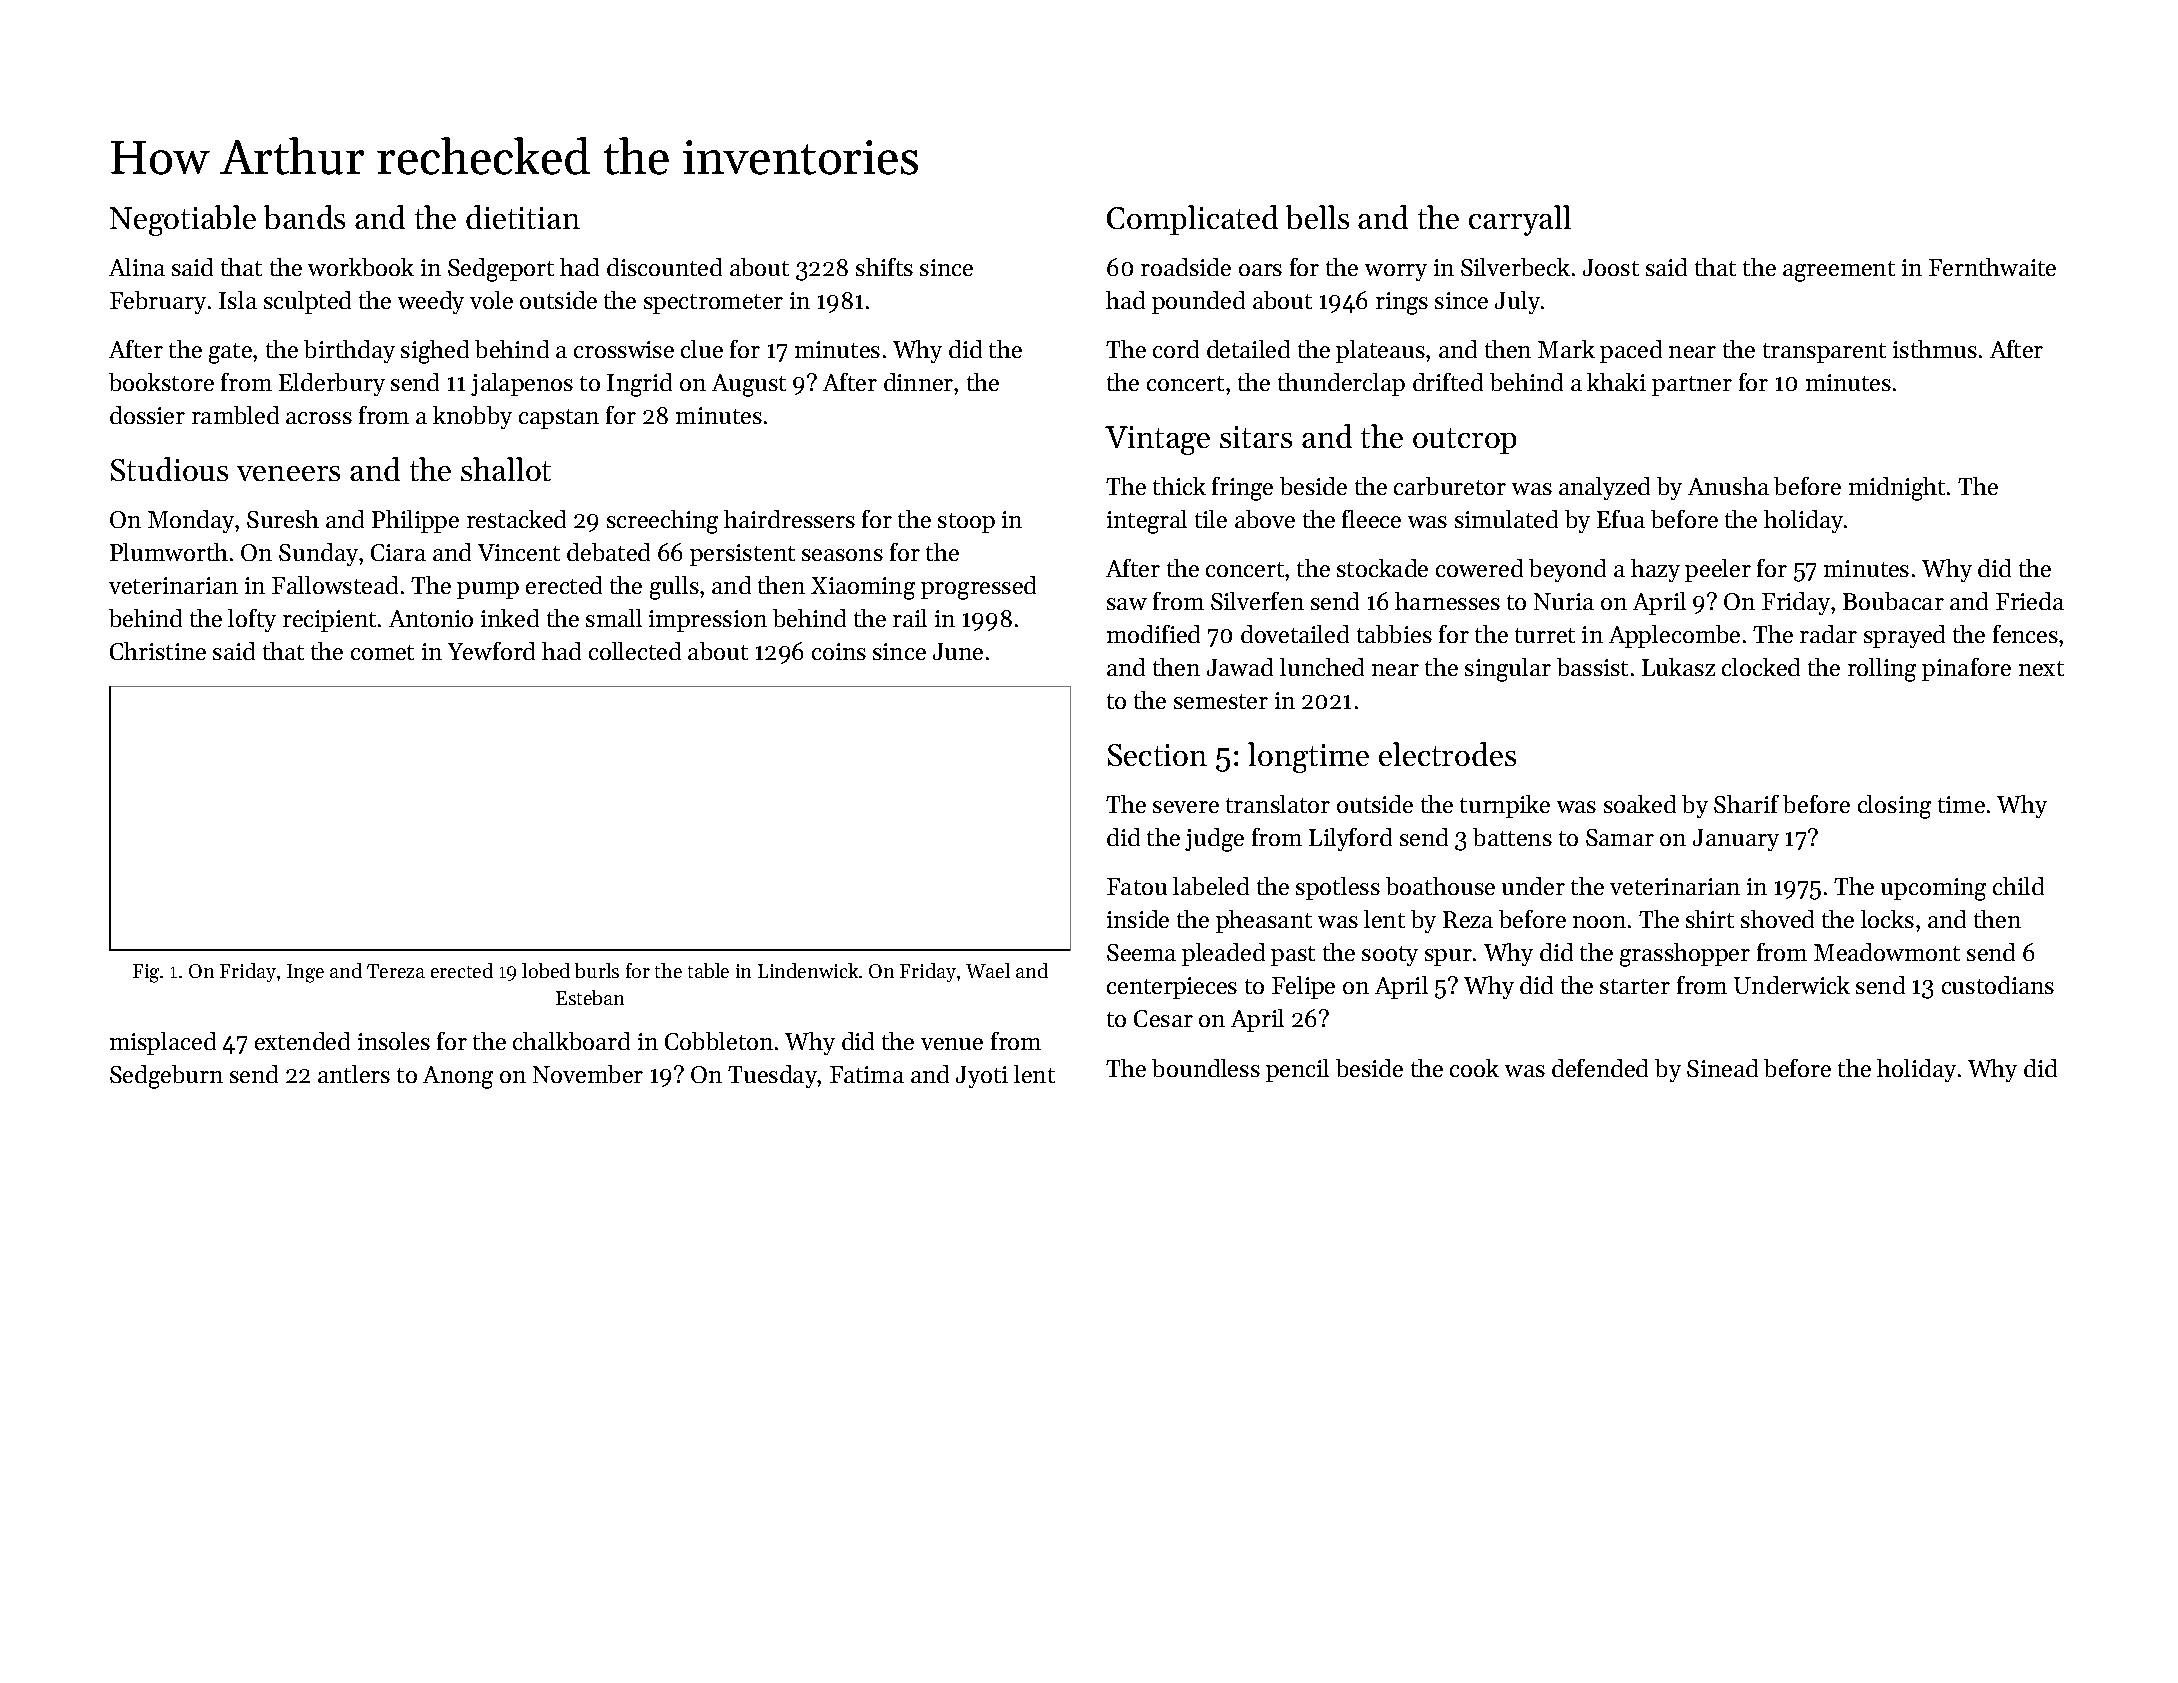 The image size is (2178, 1683). Describe the element at coordinates (1777, 919) in the page. I see `shoved` at that location.
